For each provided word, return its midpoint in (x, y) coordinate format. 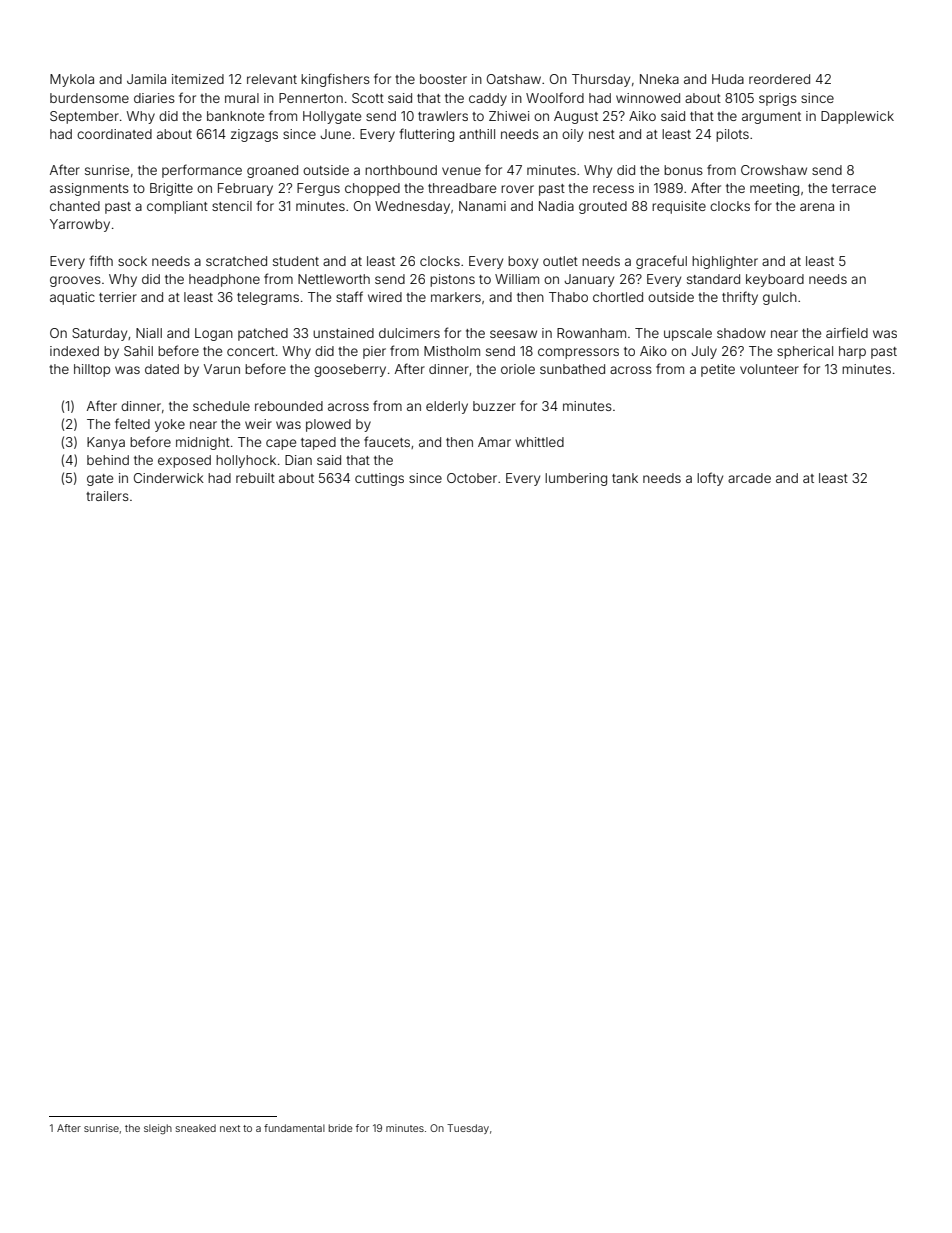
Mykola (72, 80)
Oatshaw (514, 79)
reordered (779, 79)
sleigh (158, 1129)
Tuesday (468, 1129)
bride (340, 1128)
